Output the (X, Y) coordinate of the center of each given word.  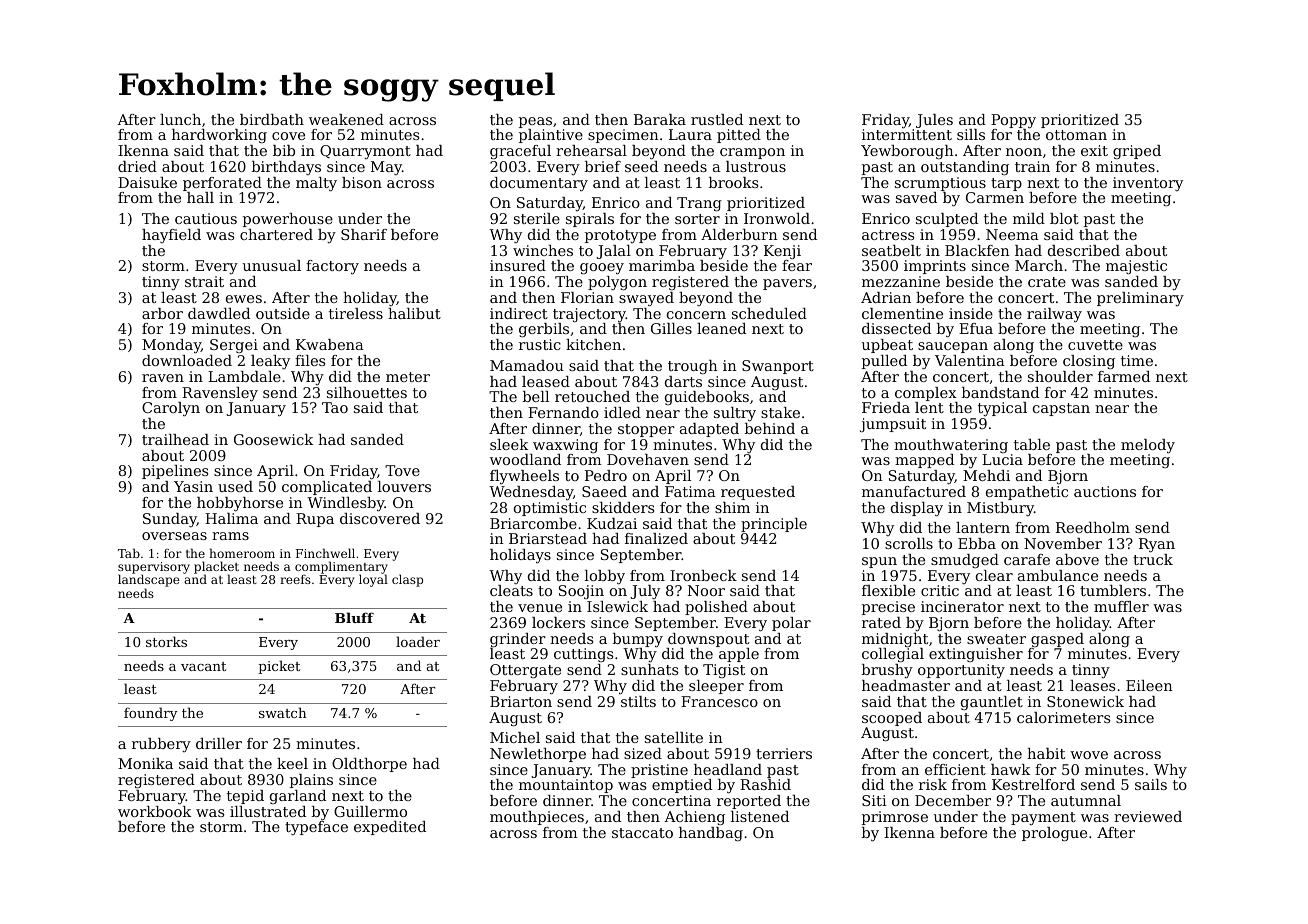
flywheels (524, 477)
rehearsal (591, 150)
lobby (605, 577)
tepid (245, 797)
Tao (335, 407)
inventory (1148, 184)
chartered (276, 234)
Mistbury (1000, 509)
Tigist (724, 671)
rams (230, 536)
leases (1092, 685)
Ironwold (777, 218)
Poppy (1013, 121)
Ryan (1157, 545)
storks (166, 641)
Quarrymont (365, 152)
